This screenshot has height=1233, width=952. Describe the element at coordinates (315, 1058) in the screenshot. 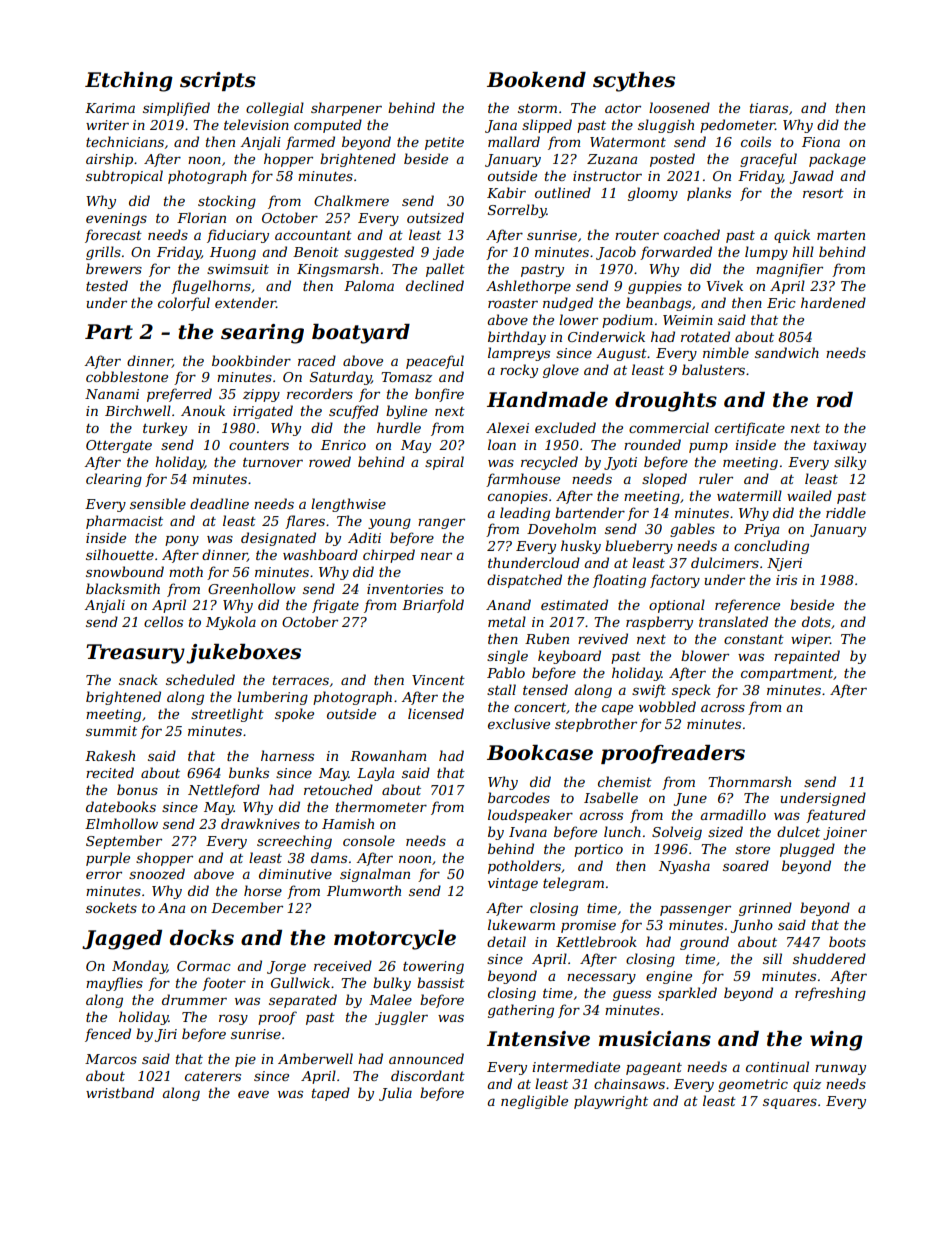

I see `Amberwell` at that location.
